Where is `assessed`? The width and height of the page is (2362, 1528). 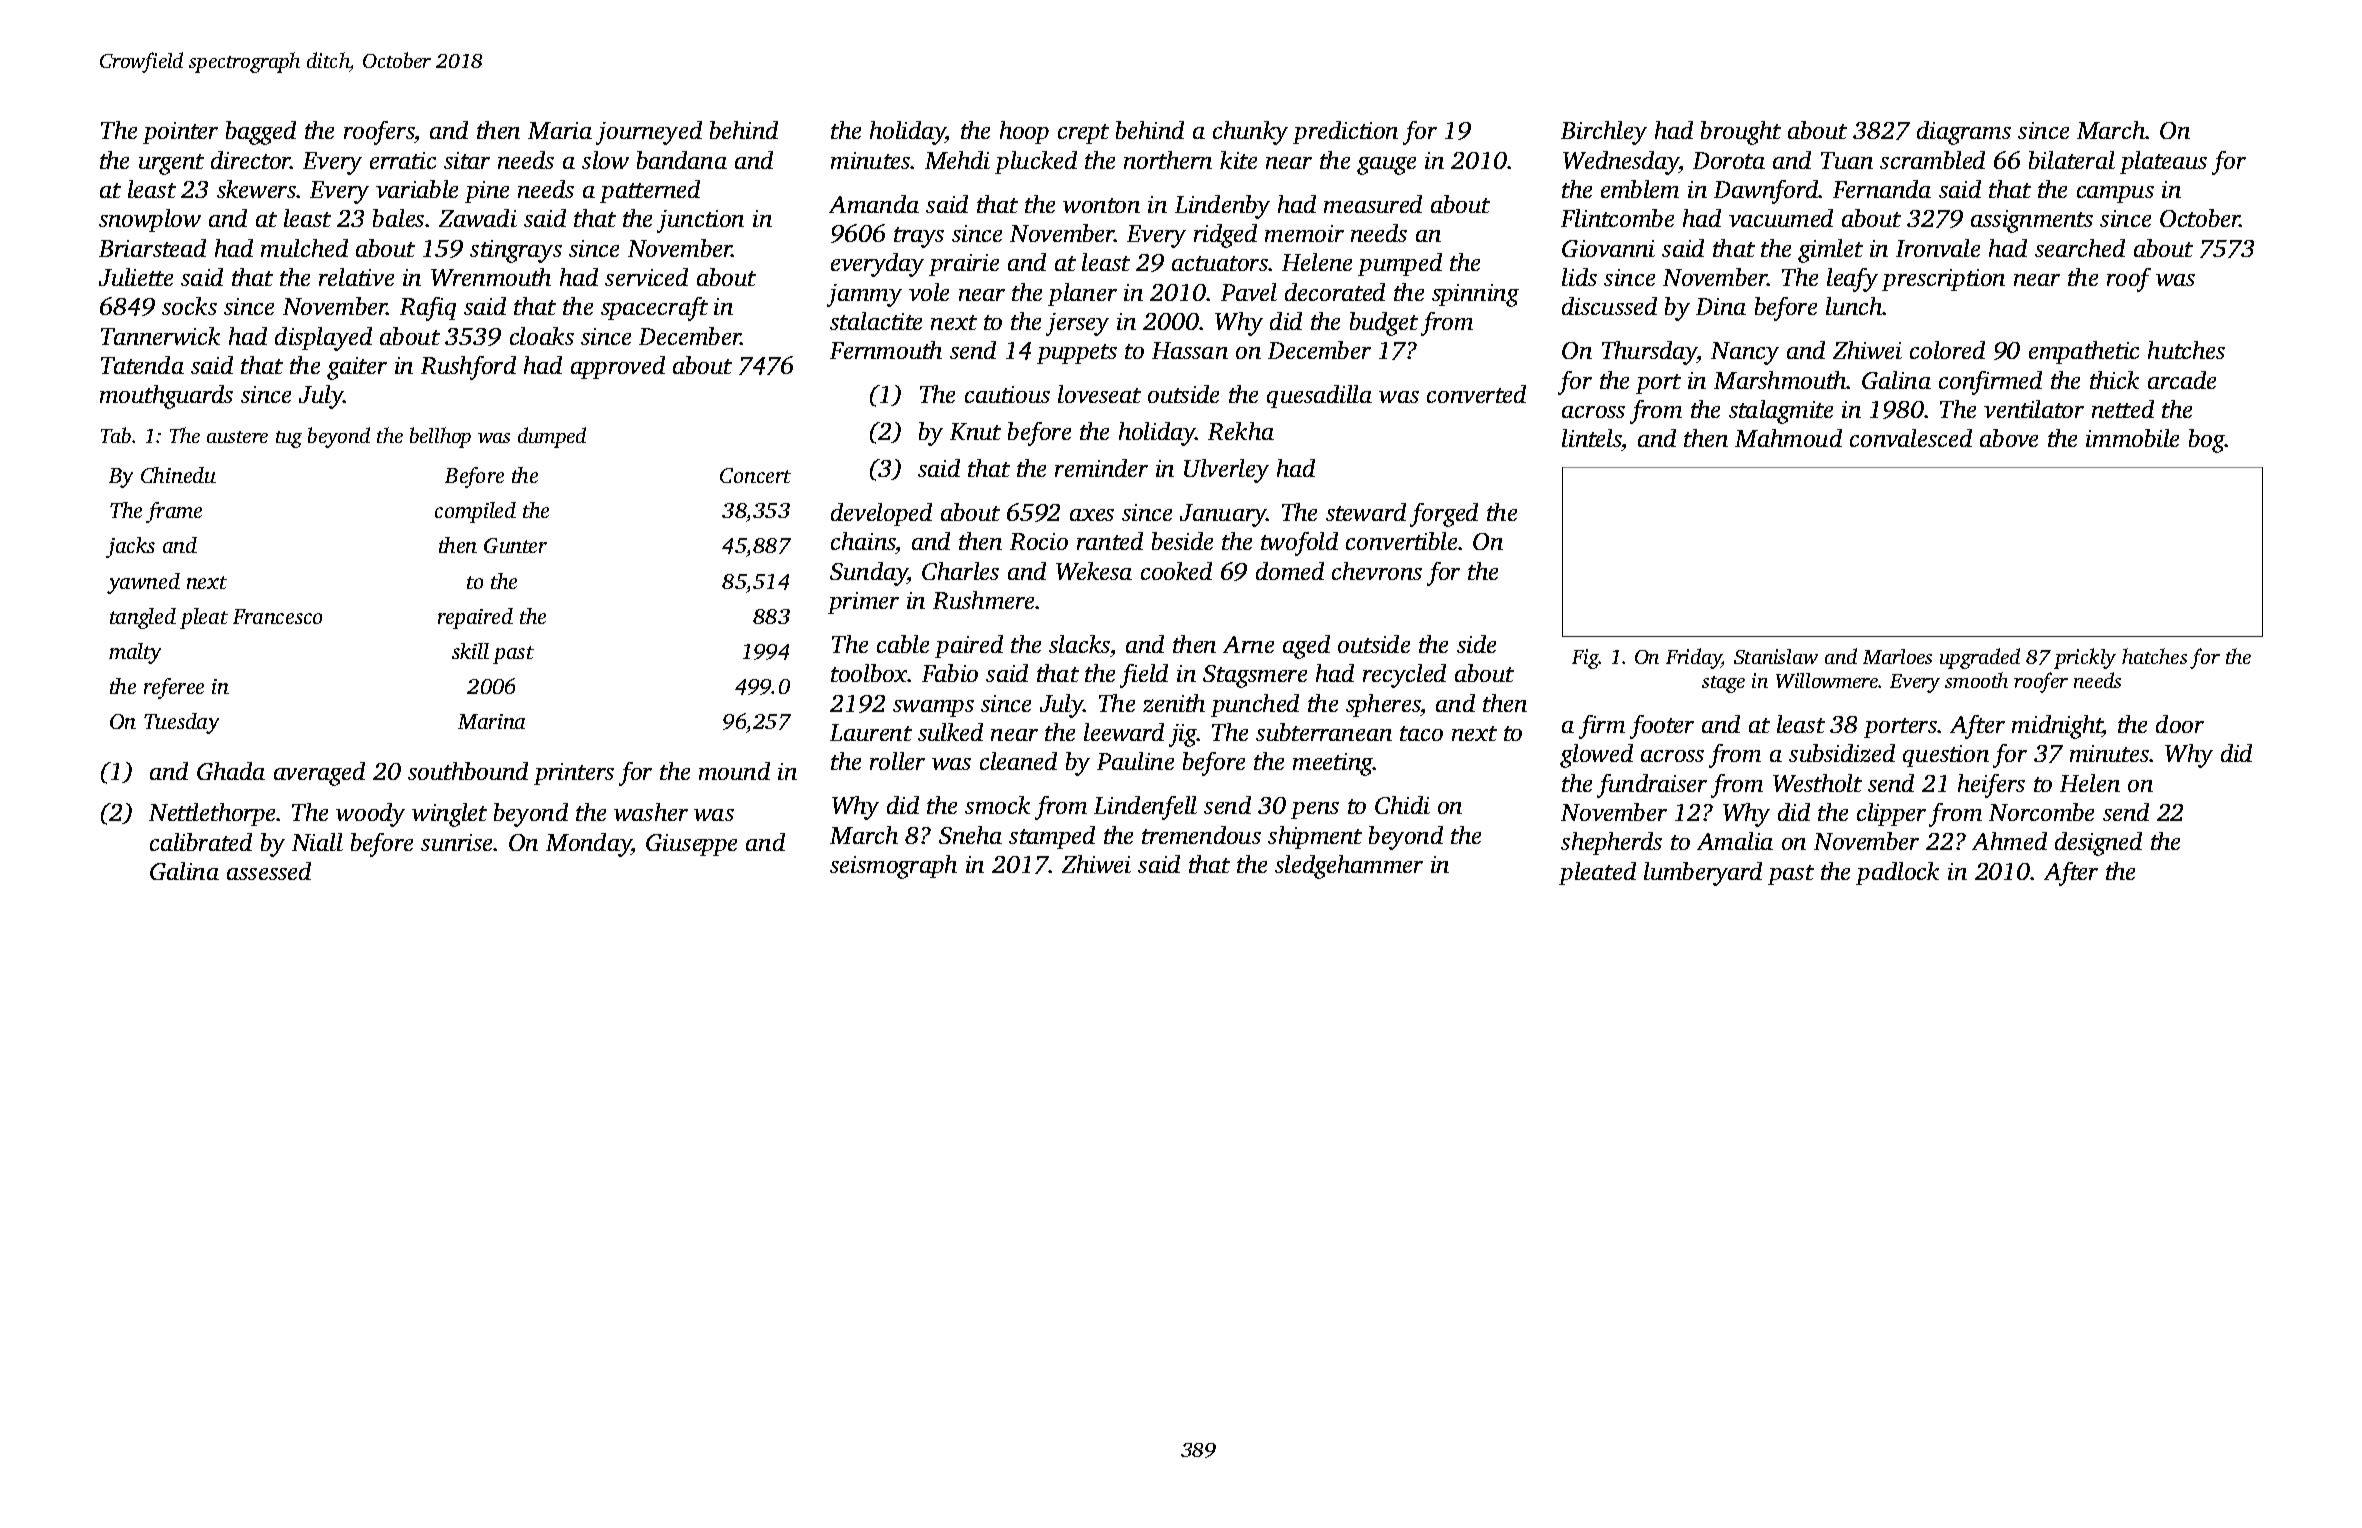 assessed is located at coordinates (269, 871).
